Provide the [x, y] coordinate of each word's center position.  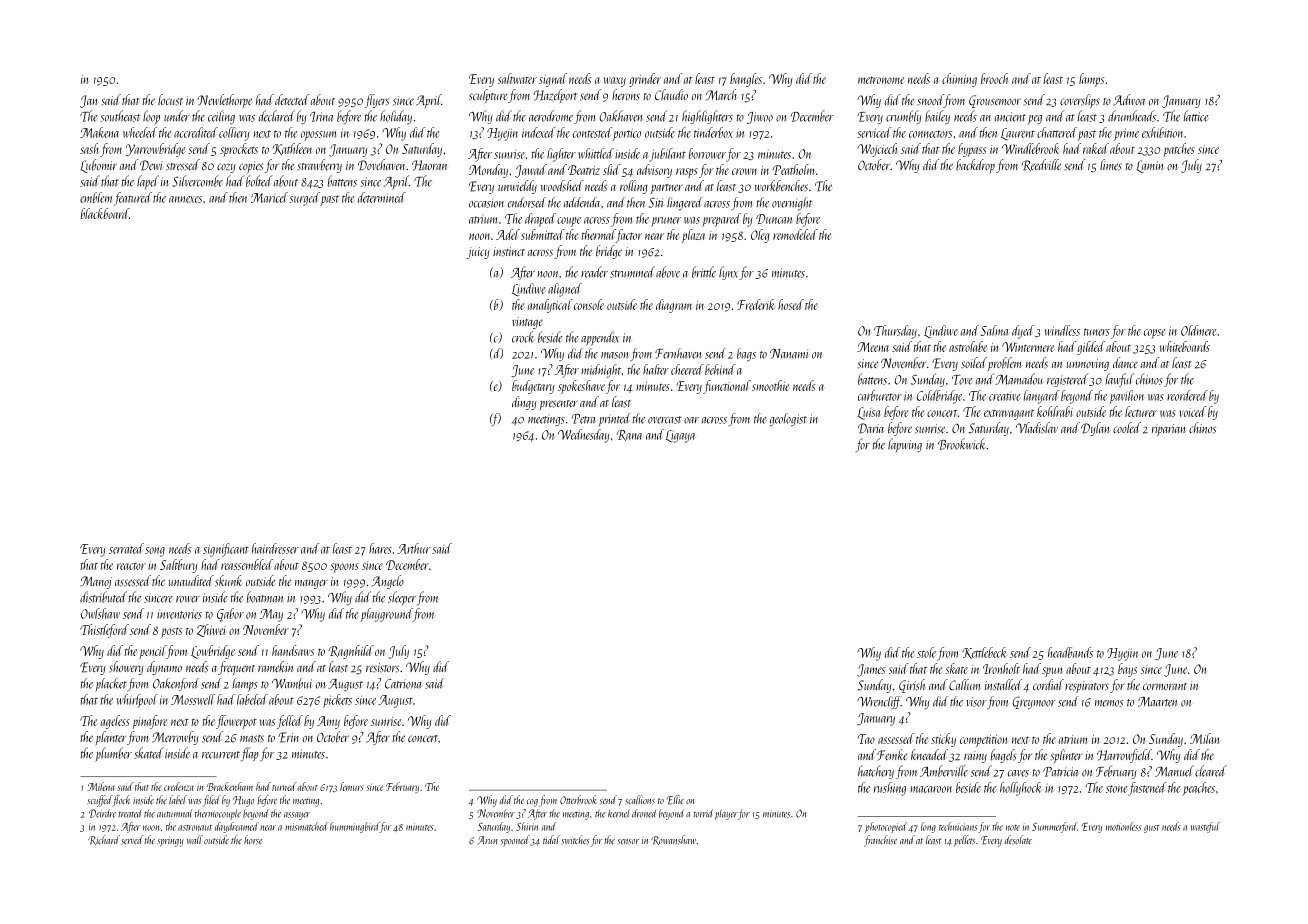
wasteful [1205, 827]
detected [292, 100]
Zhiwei [211, 630]
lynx [728, 273]
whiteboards [1185, 346]
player [726, 814]
